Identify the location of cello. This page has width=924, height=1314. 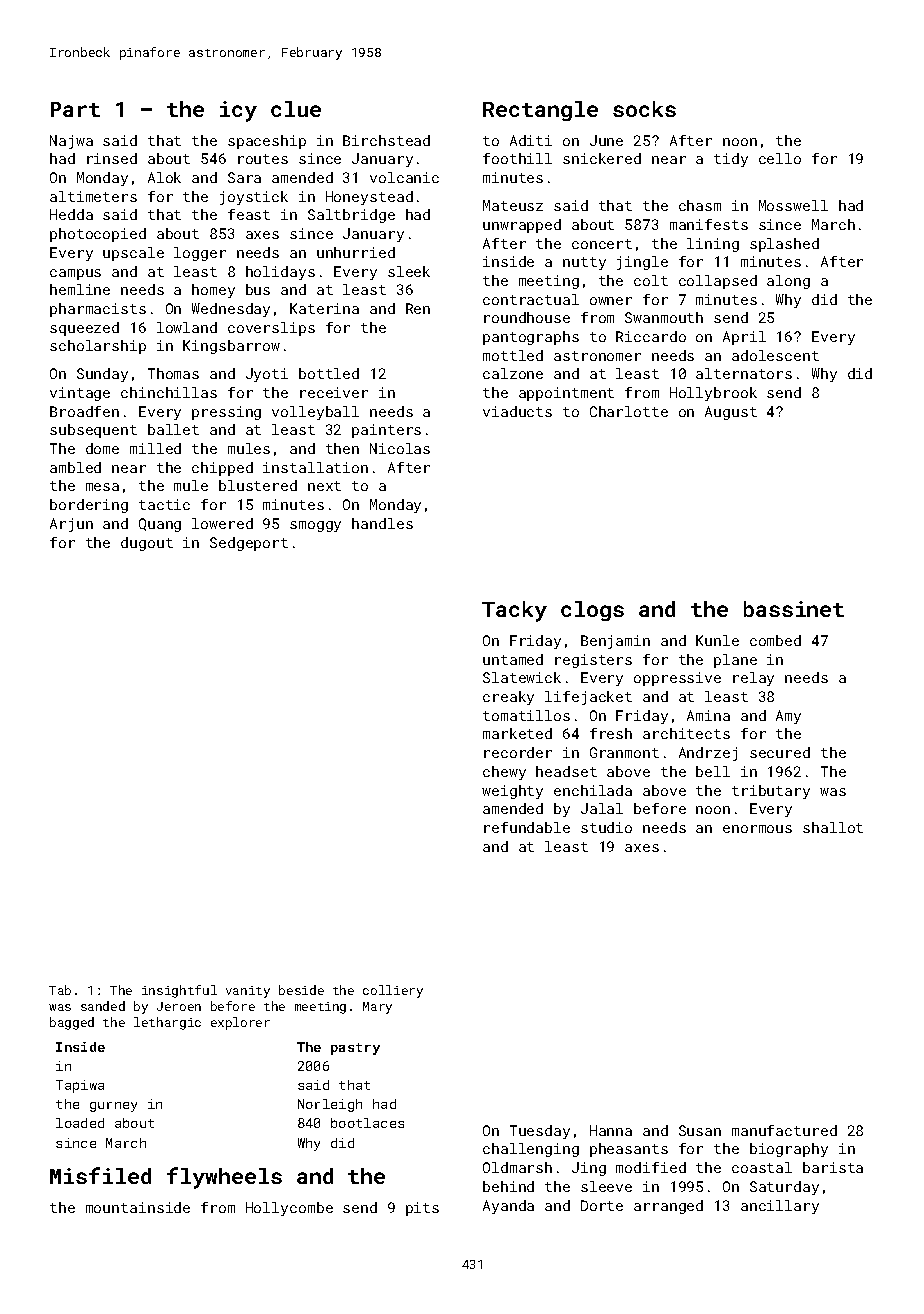
(780, 158).
